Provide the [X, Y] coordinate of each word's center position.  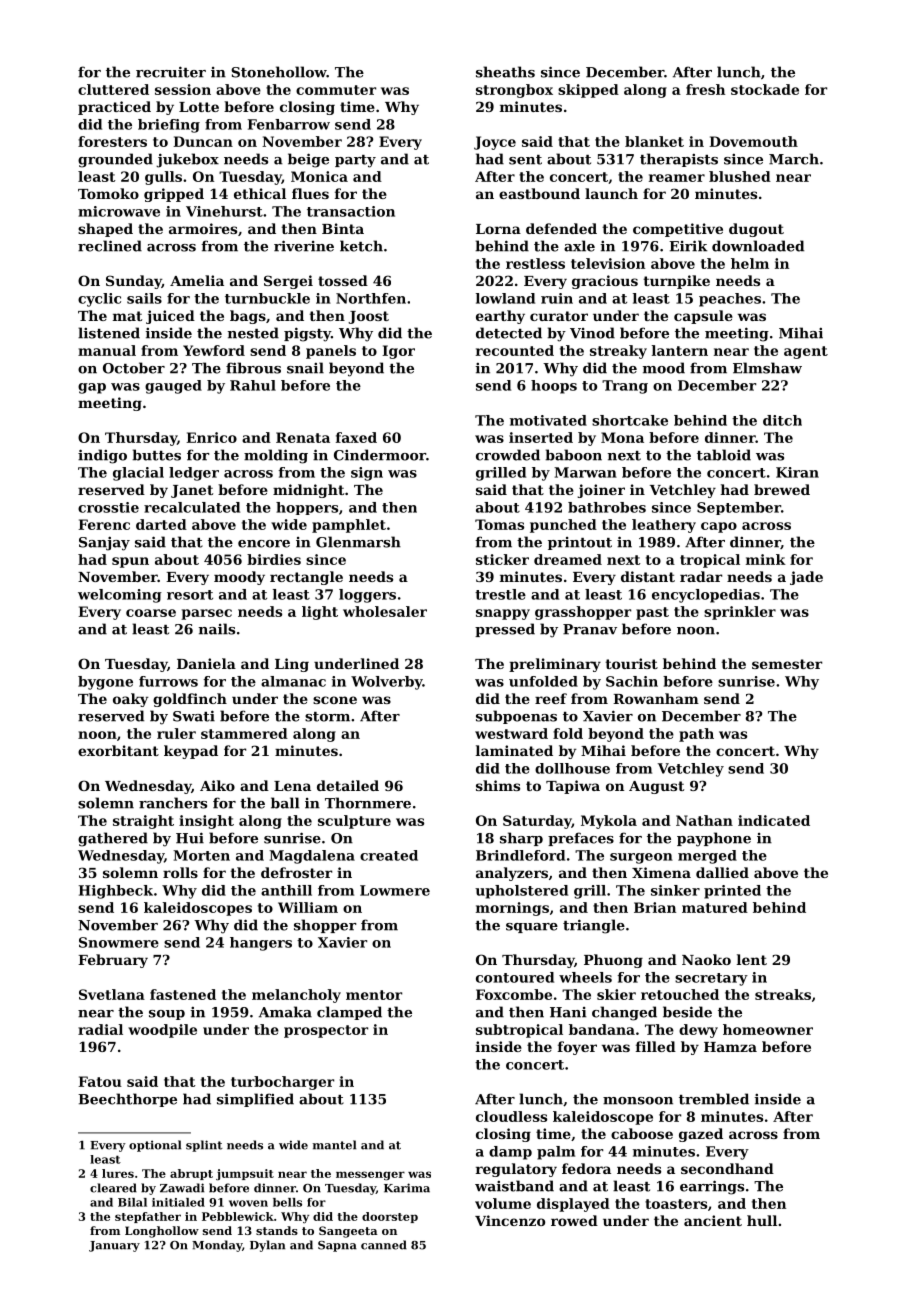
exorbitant [118, 750]
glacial [138, 474]
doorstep [390, 1217]
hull [762, 1220]
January [114, 1246]
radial [100, 1029]
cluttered [113, 89]
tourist [631, 663]
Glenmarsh [358, 542]
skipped [588, 91]
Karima [407, 1188]
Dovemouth [753, 141]
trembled [714, 1099]
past [652, 613]
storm [327, 717]
